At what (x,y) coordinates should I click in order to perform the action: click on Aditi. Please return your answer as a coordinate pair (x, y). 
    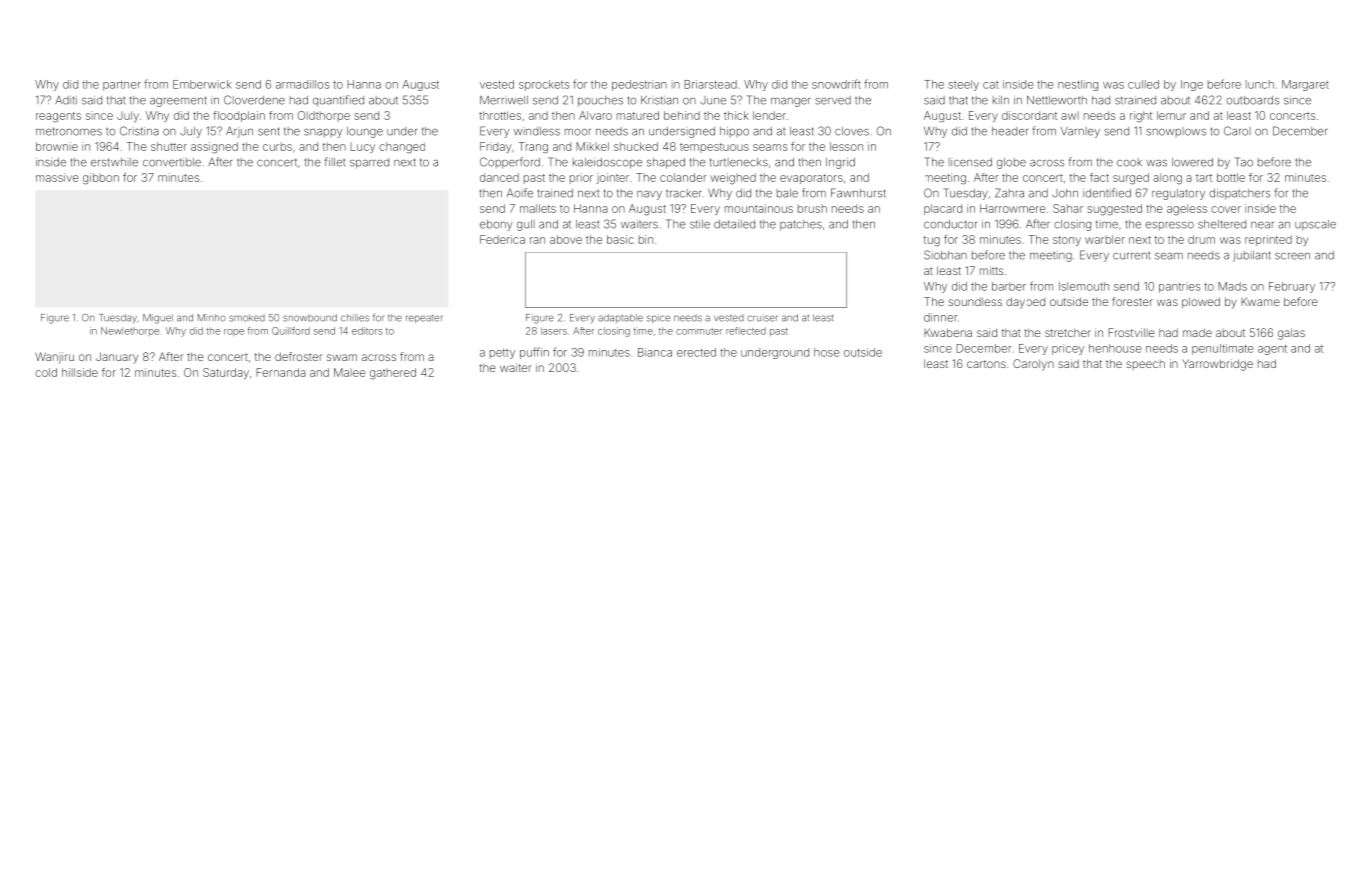
    Looking at the image, I should click on (66, 100).
